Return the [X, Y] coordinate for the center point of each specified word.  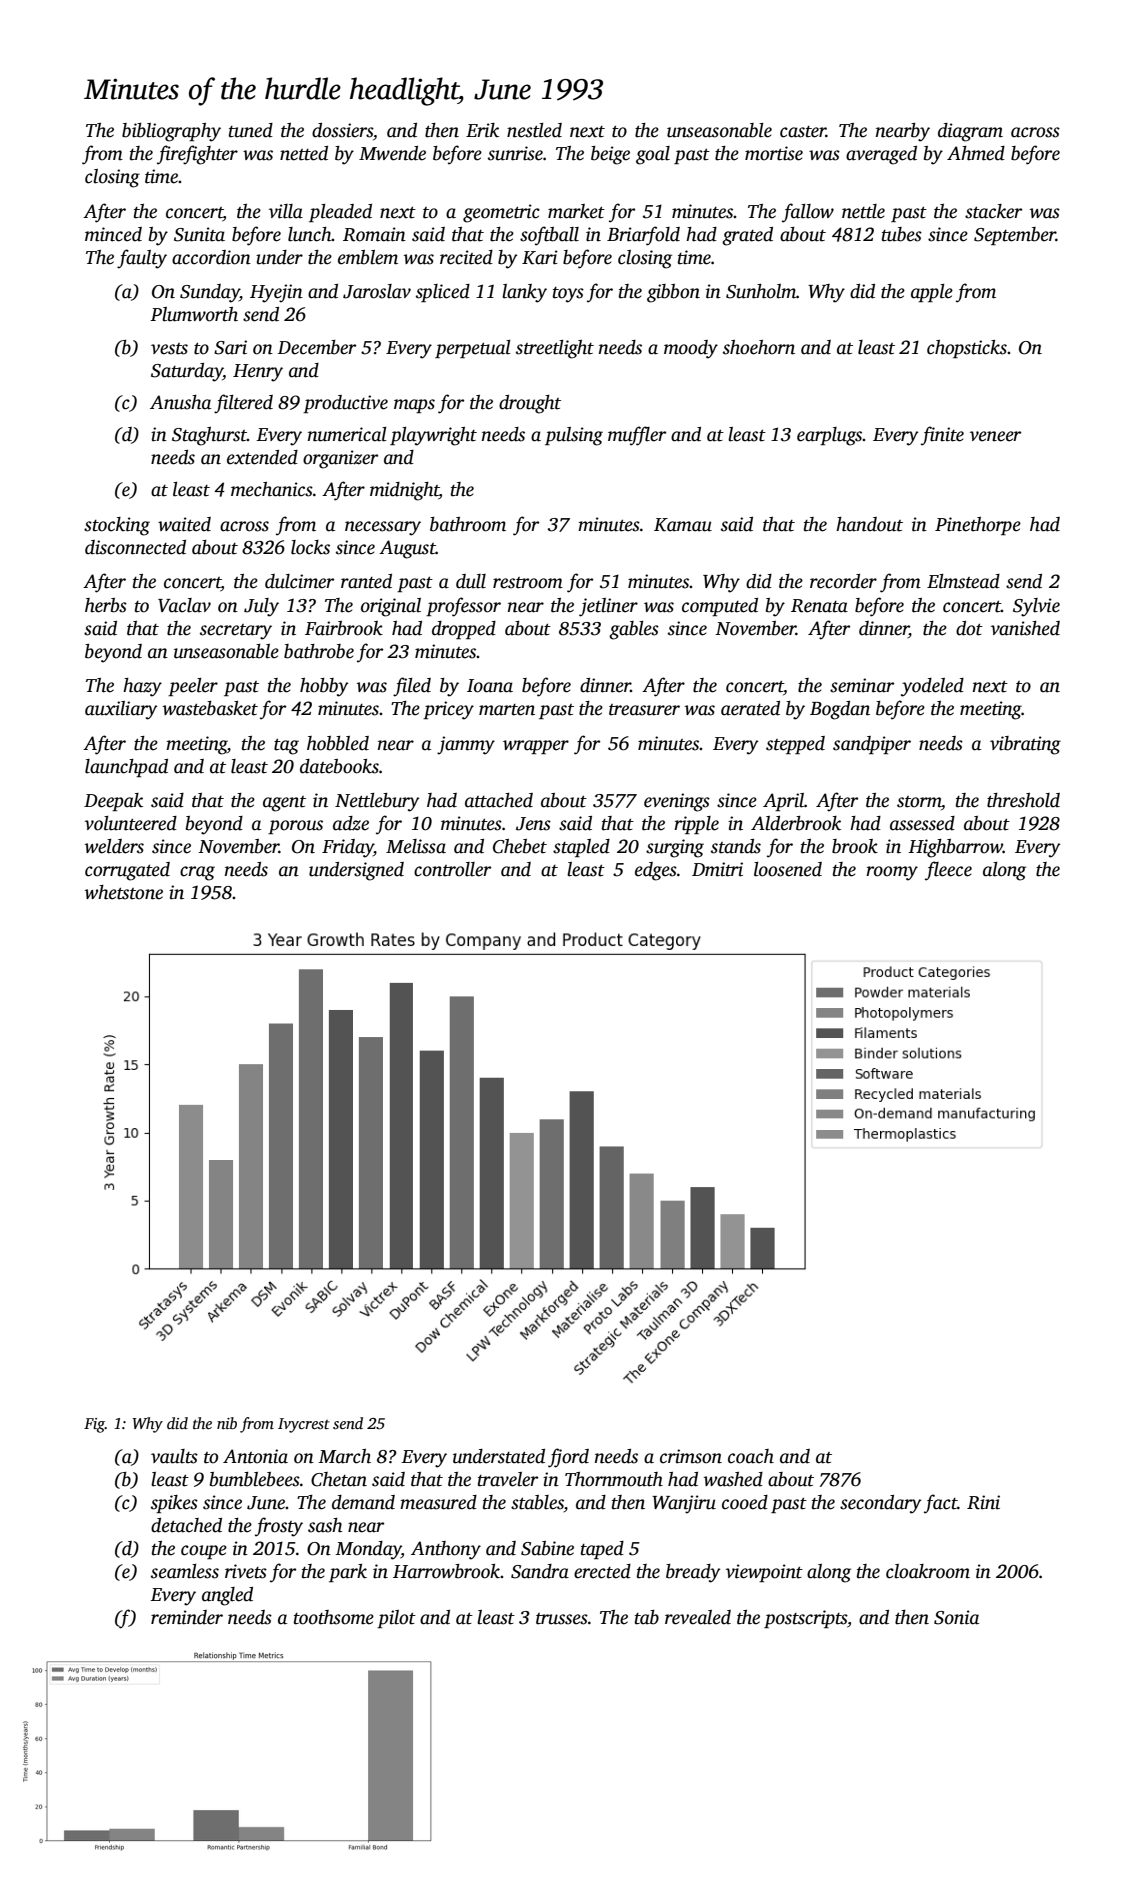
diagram [970, 132]
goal [653, 155]
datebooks [339, 766]
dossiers [342, 130]
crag [197, 873]
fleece [948, 871]
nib [227, 1423]
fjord [568, 1458]
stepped [795, 745]
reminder [187, 1617]
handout [869, 524]
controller [452, 869]
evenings [677, 802]
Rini [983, 1502]
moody [691, 349]
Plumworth [194, 314]
